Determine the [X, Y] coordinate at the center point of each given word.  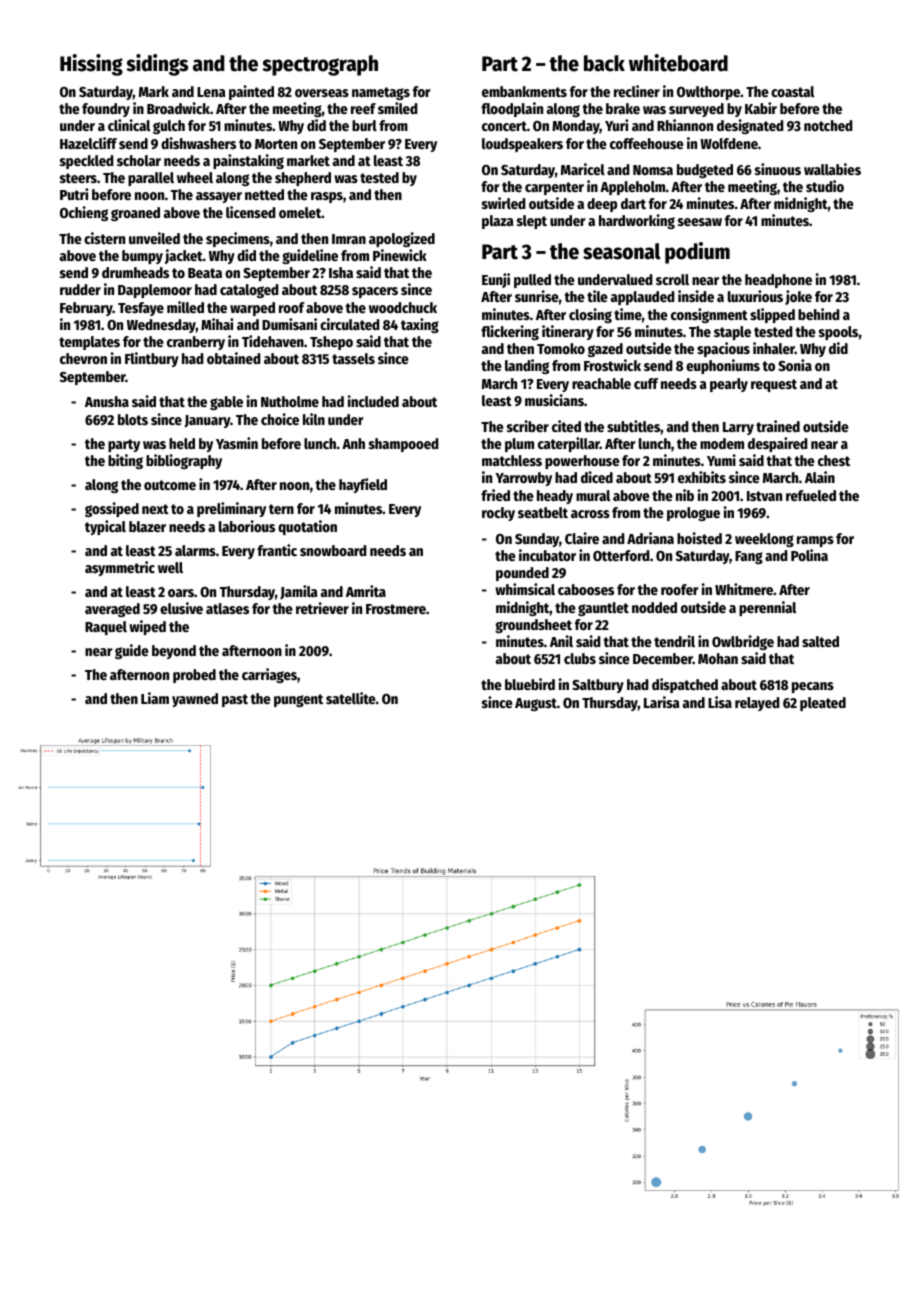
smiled [398, 108]
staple [732, 333]
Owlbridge [743, 642]
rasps [327, 197]
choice [280, 419]
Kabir [761, 108]
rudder [80, 289]
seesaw [700, 222]
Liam [155, 698]
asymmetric [120, 568]
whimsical [525, 589]
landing [527, 366]
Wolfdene [729, 143]
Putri [74, 194]
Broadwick [178, 108]
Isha [341, 272]
